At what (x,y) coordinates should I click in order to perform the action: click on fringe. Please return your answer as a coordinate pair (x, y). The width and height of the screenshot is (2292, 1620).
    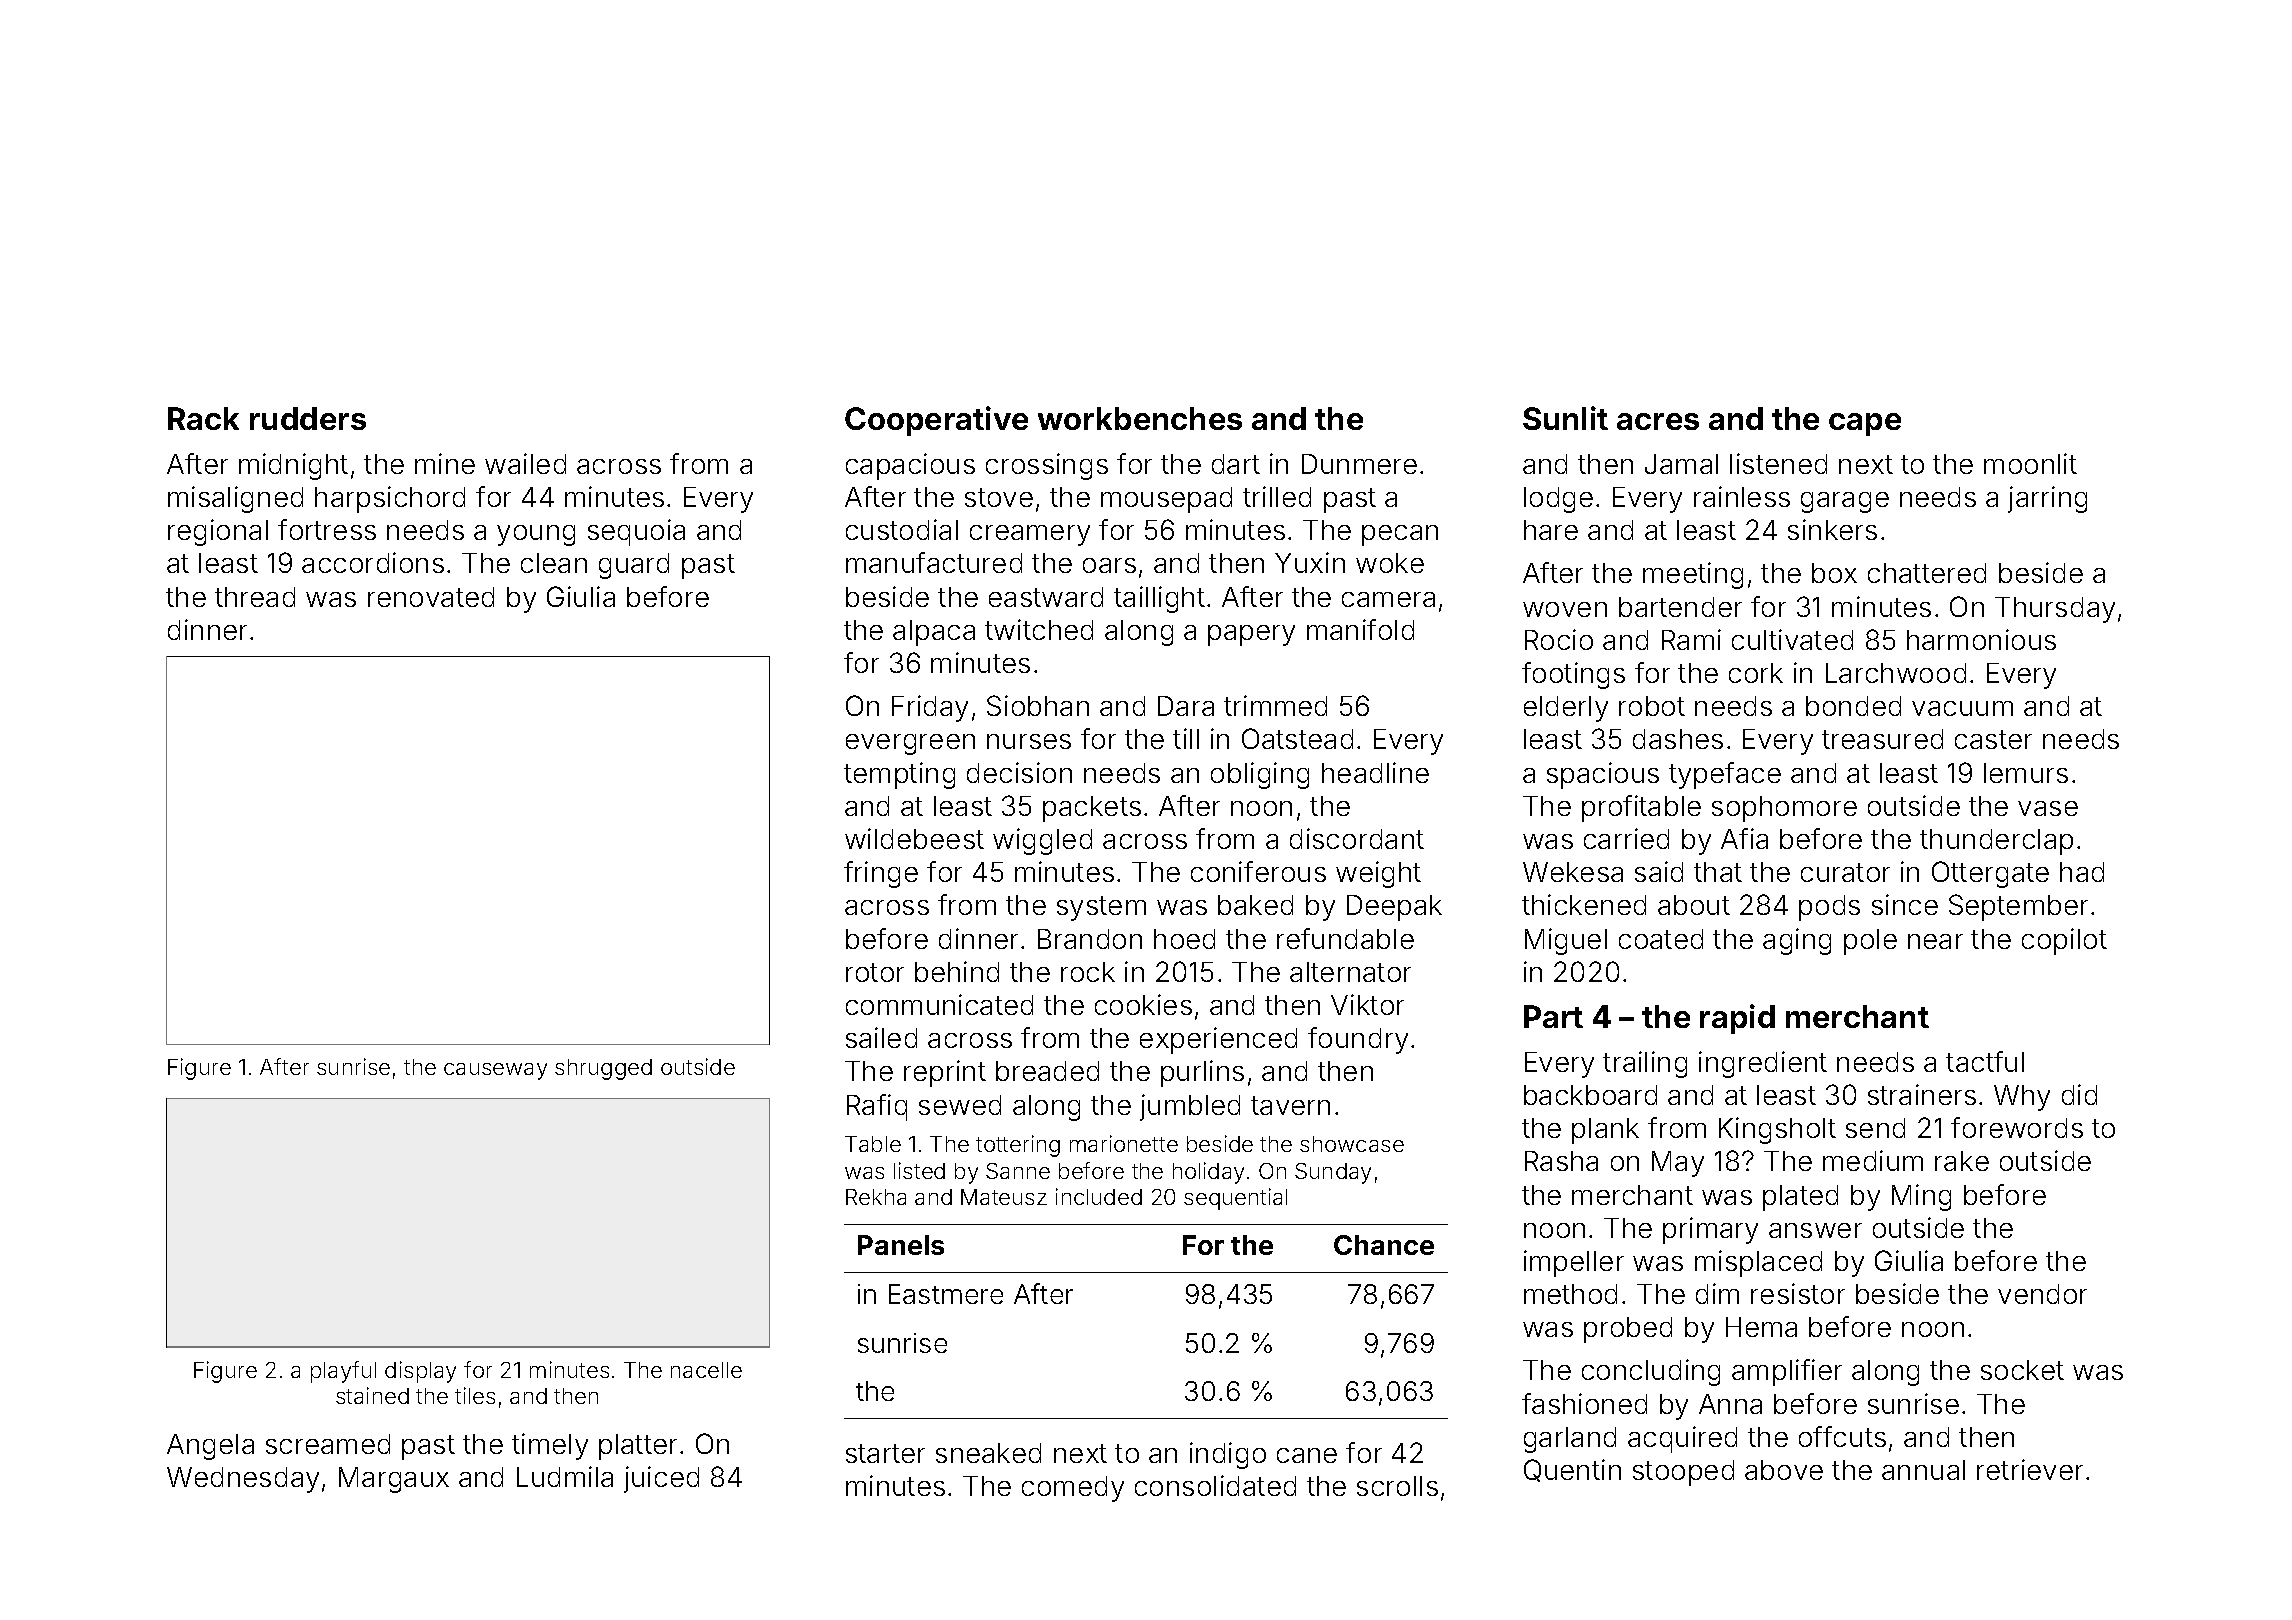
    Looking at the image, I should click on (881, 874).
